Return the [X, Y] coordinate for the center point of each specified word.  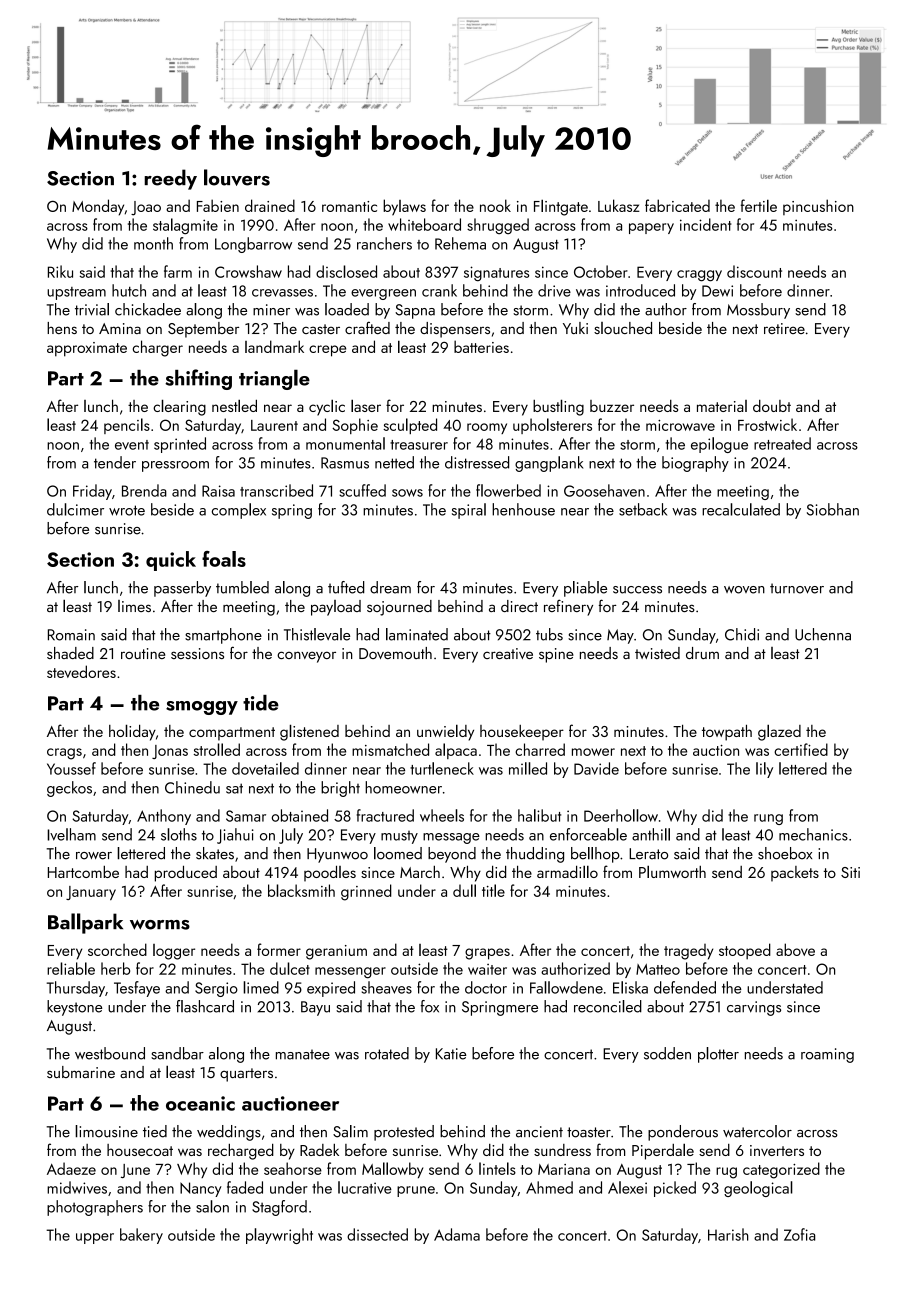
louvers [237, 177]
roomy [487, 428]
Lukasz [619, 205]
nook [495, 205]
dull [464, 890]
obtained [300, 815]
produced [186, 874]
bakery [141, 1236]
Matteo [658, 969]
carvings [754, 1008]
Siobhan [833, 509]
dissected [377, 1234]
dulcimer [75, 509]
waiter [487, 969]
